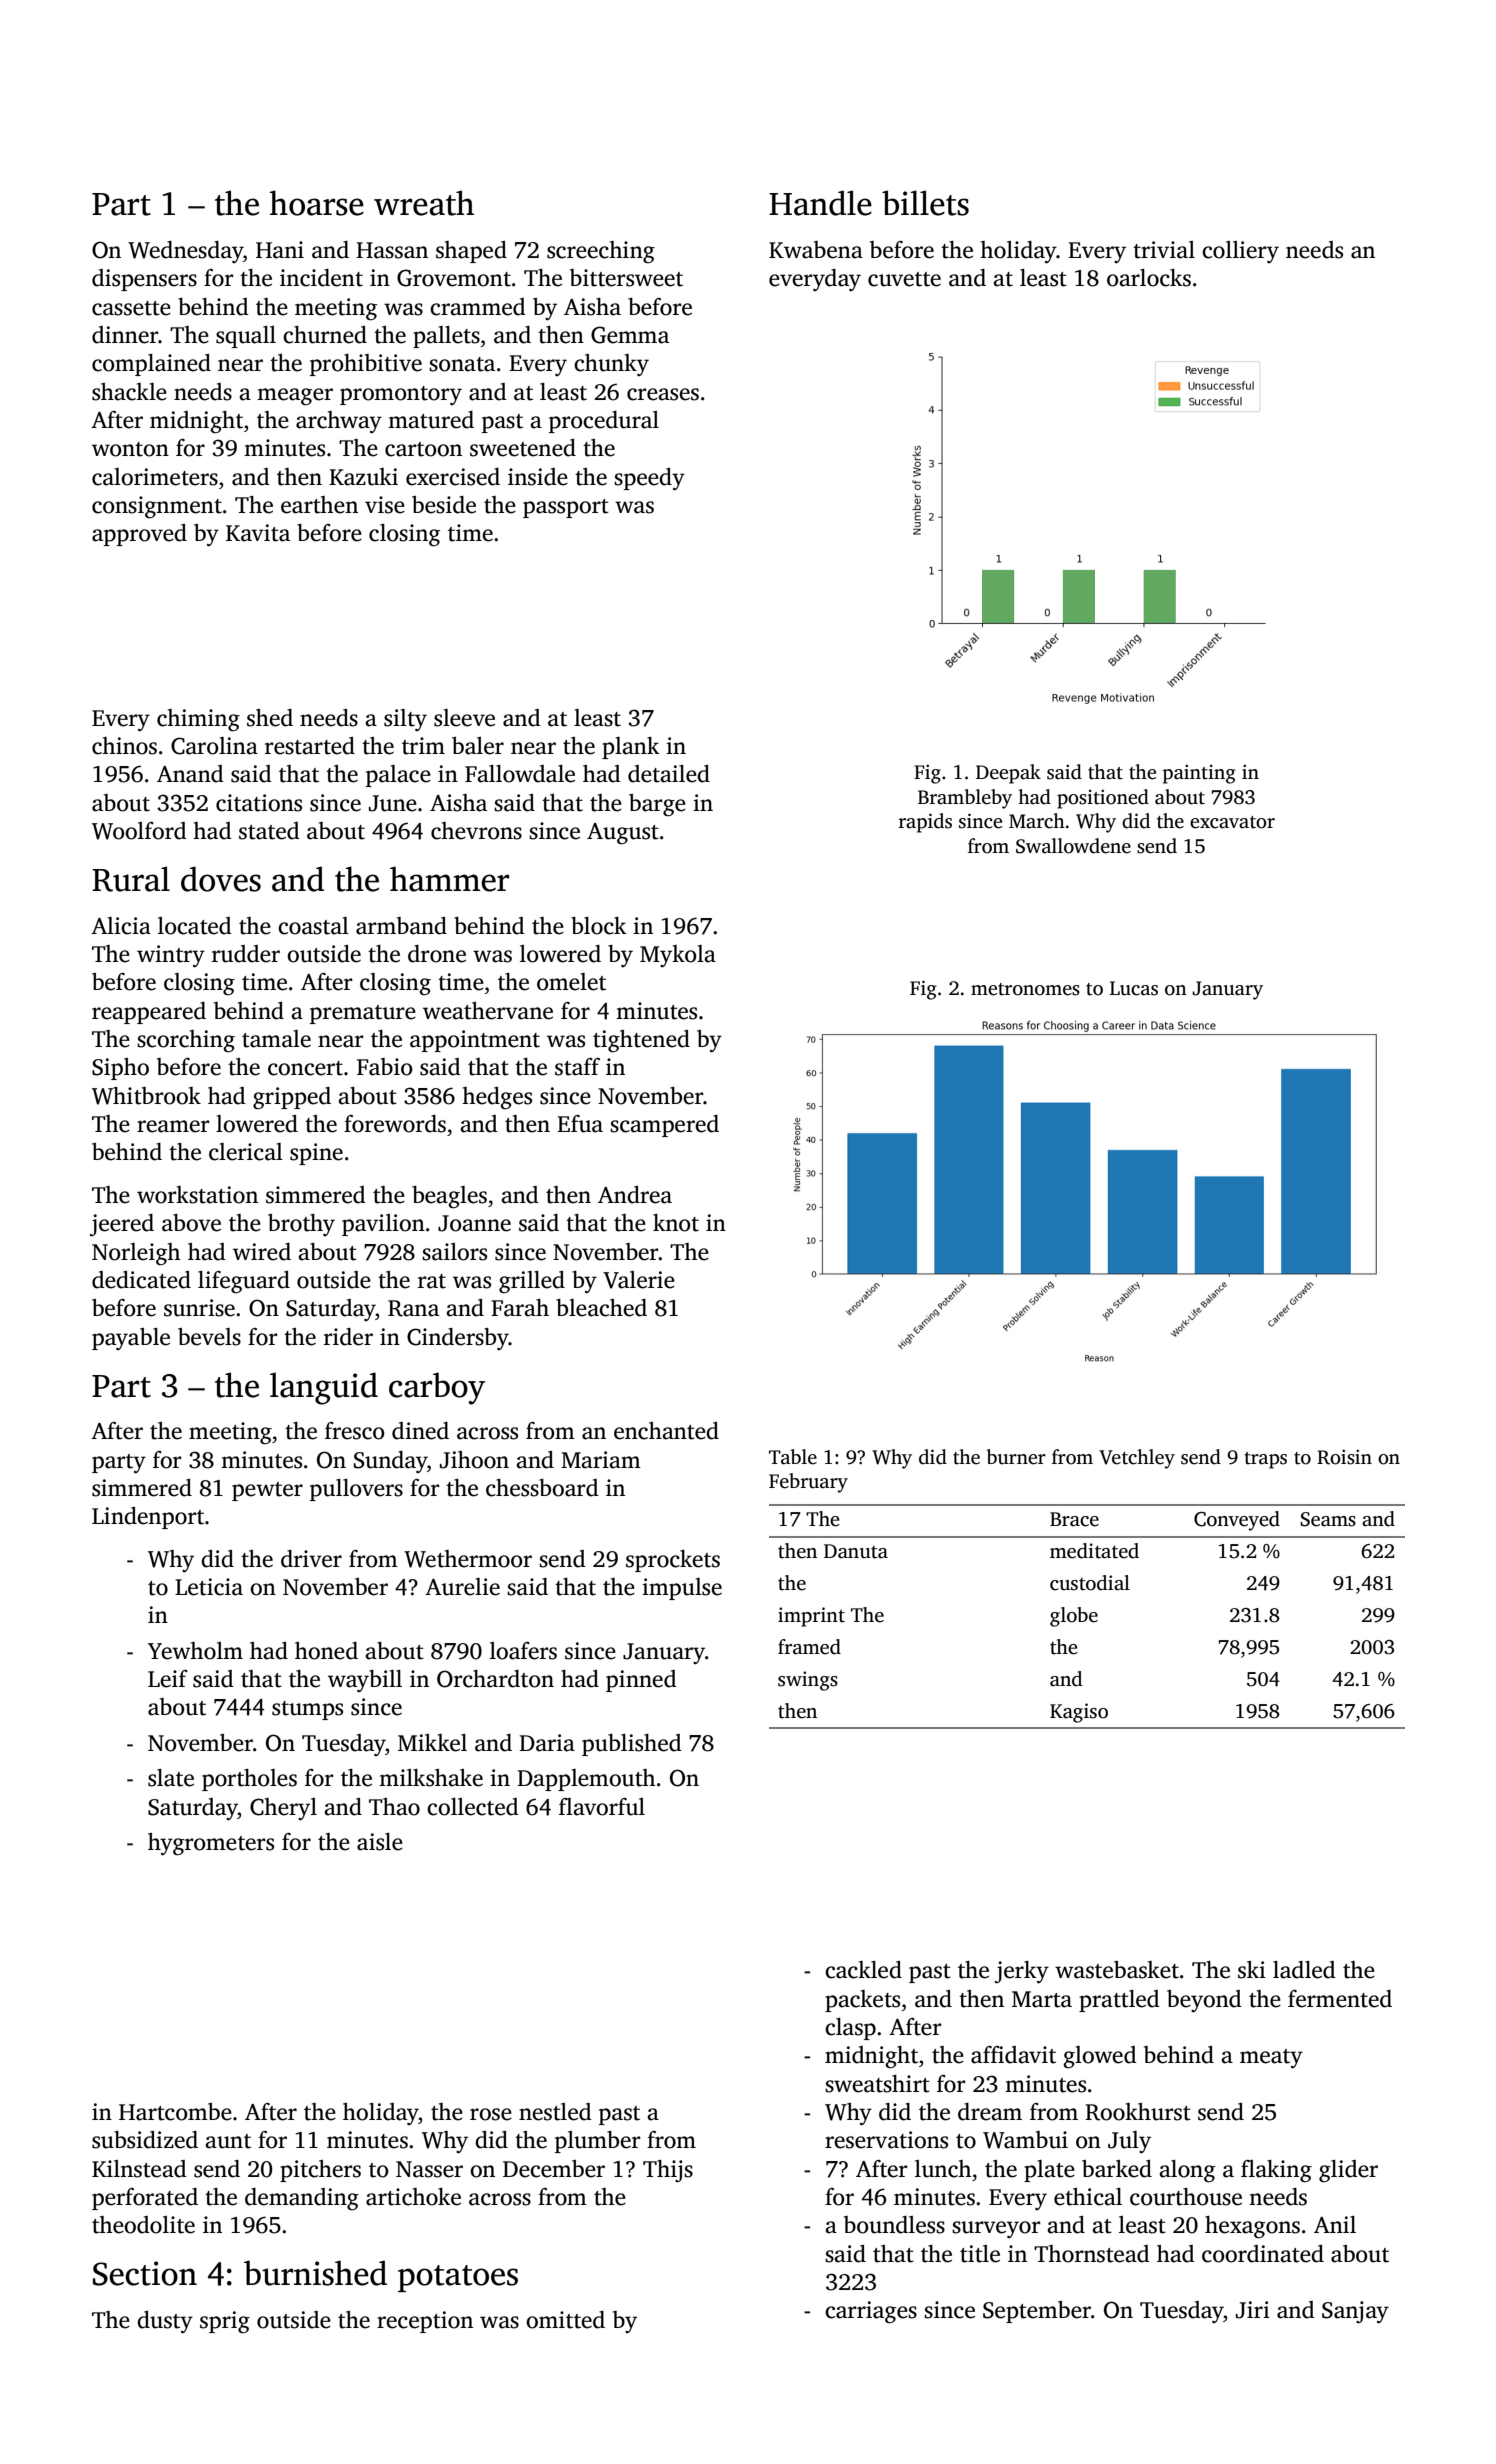 The image size is (1496, 2464). I want to click on wonton, so click(130, 449).
